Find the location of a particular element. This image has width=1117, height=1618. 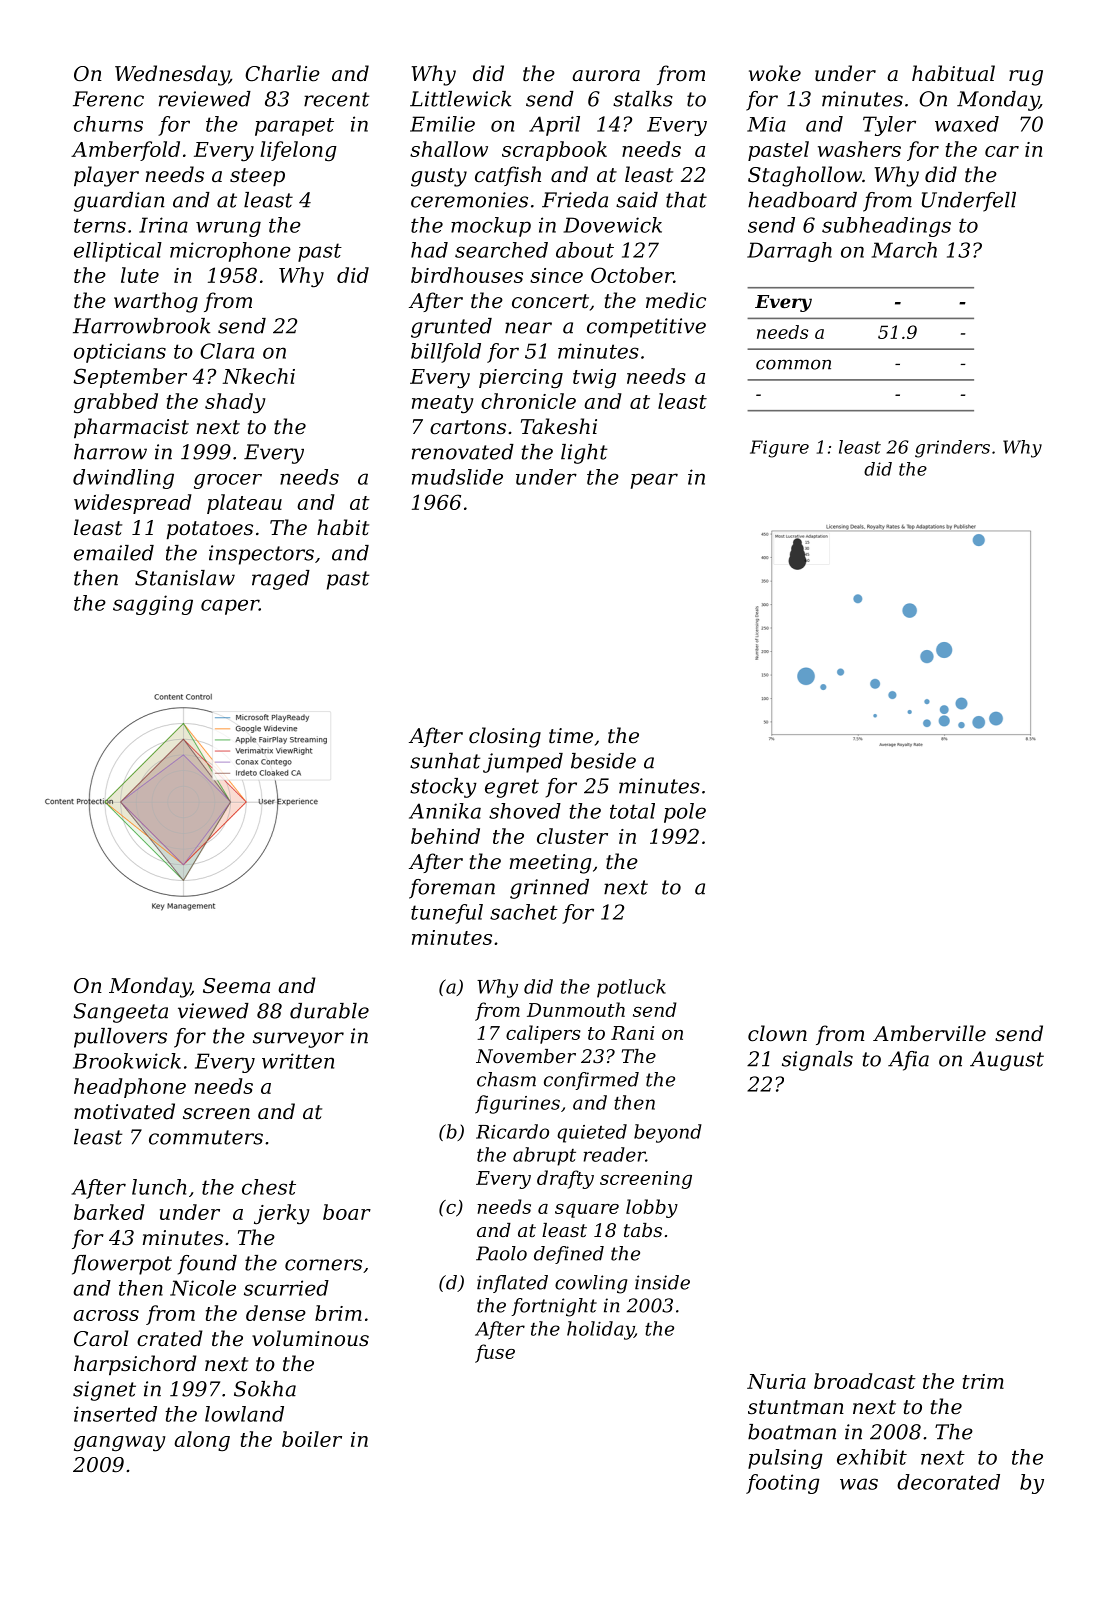

footing is located at coordinates (783, 1484).
